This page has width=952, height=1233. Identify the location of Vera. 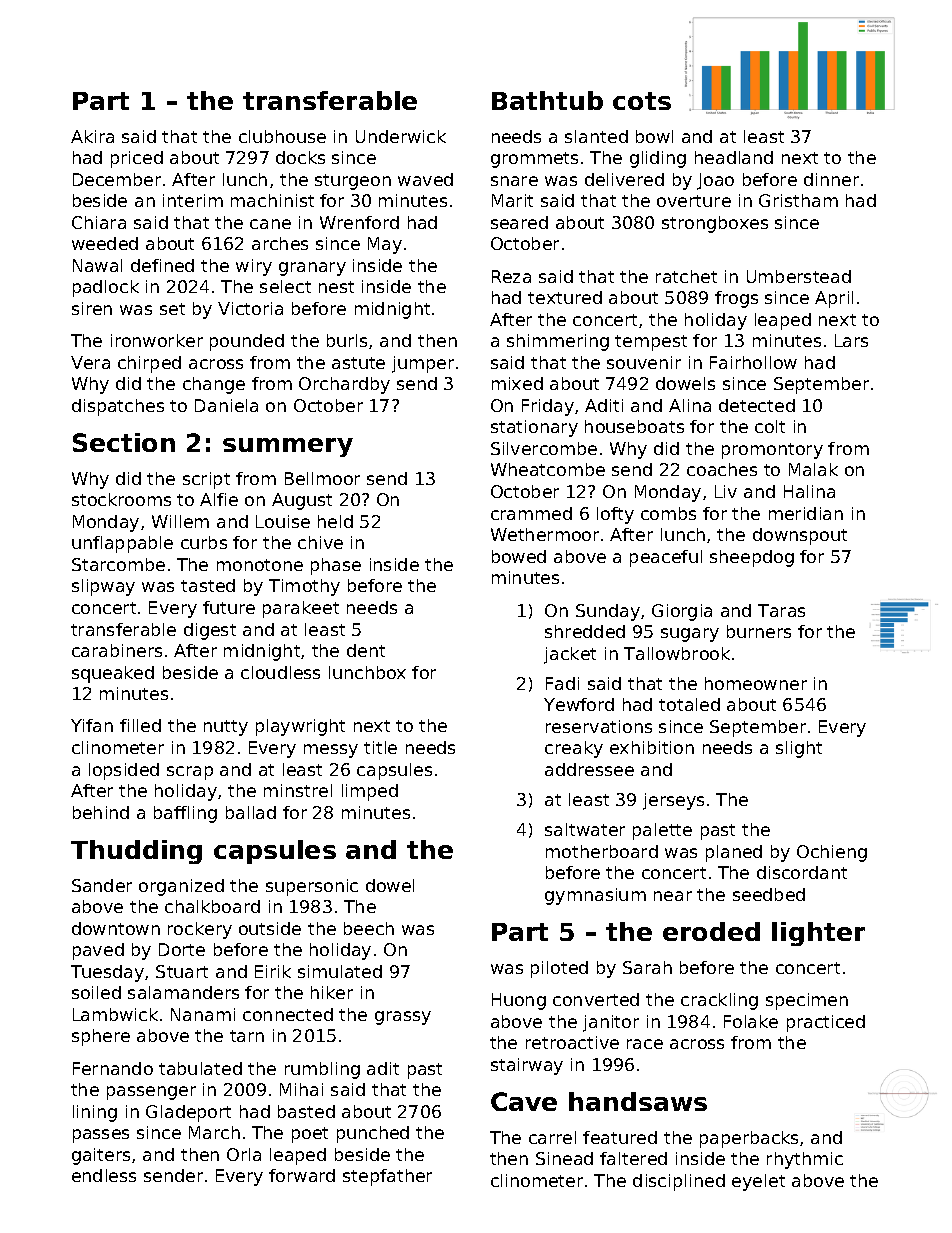
(90, 362).
